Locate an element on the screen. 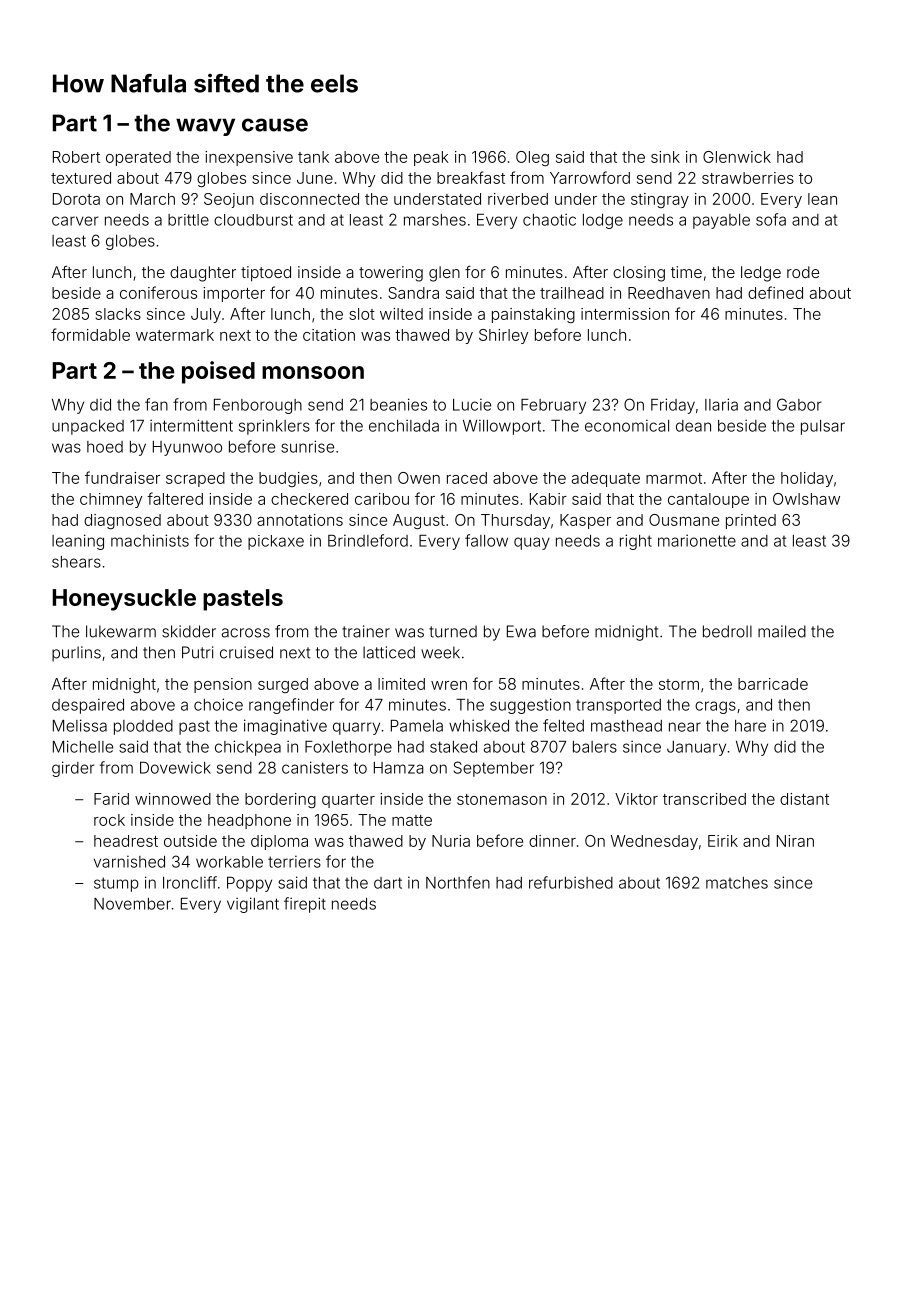 The image size is (908, 1316). Gabor is located at coordinates (799, 404).
